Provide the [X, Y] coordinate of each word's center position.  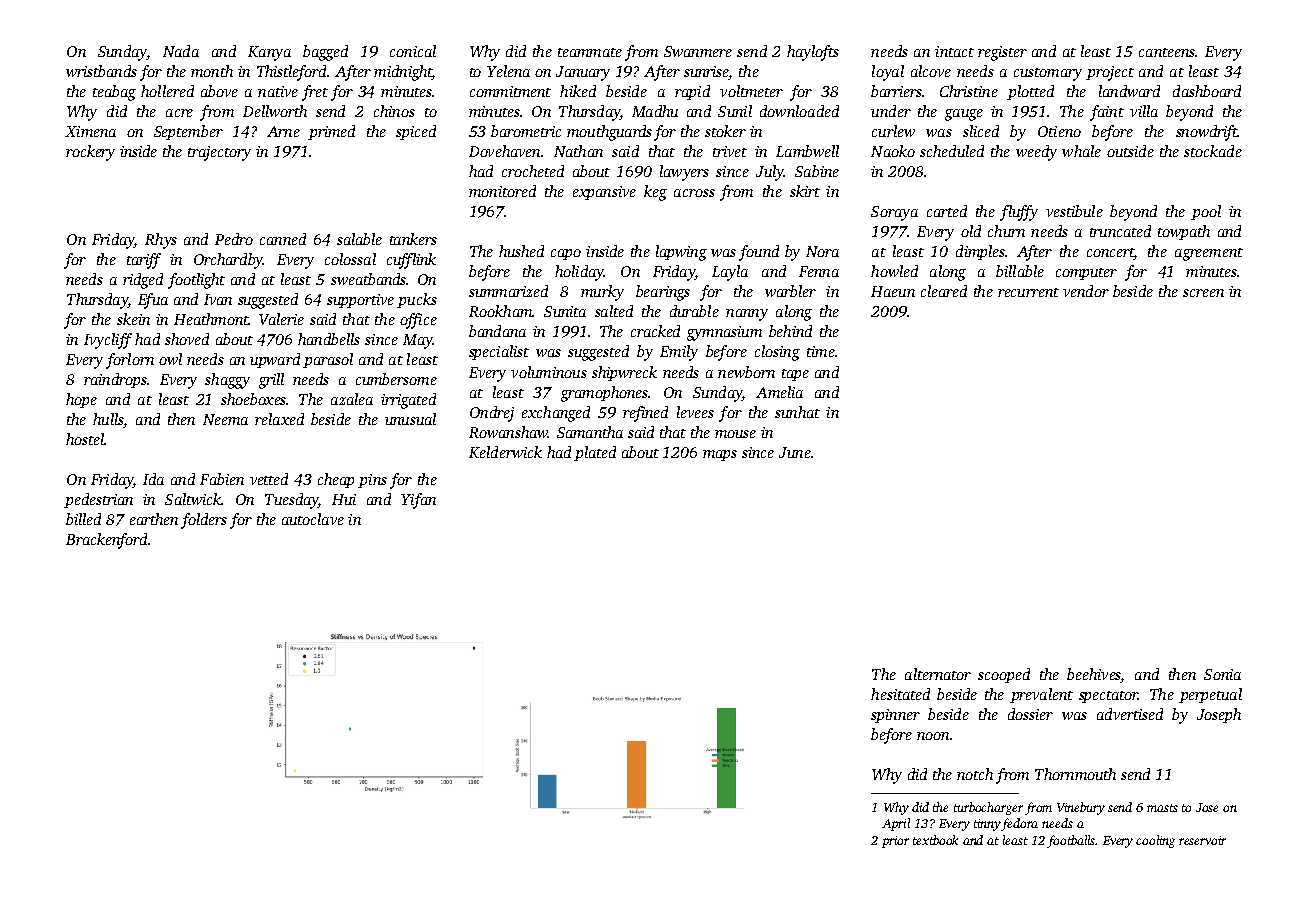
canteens [1167, 52]
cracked [655, 331]
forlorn [130, 361]
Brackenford [106, 541]
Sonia [1222, 674]
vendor [1086, 291]
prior [895, 842]
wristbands [101, 71]
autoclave [313, 519]
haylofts [813, 53]
